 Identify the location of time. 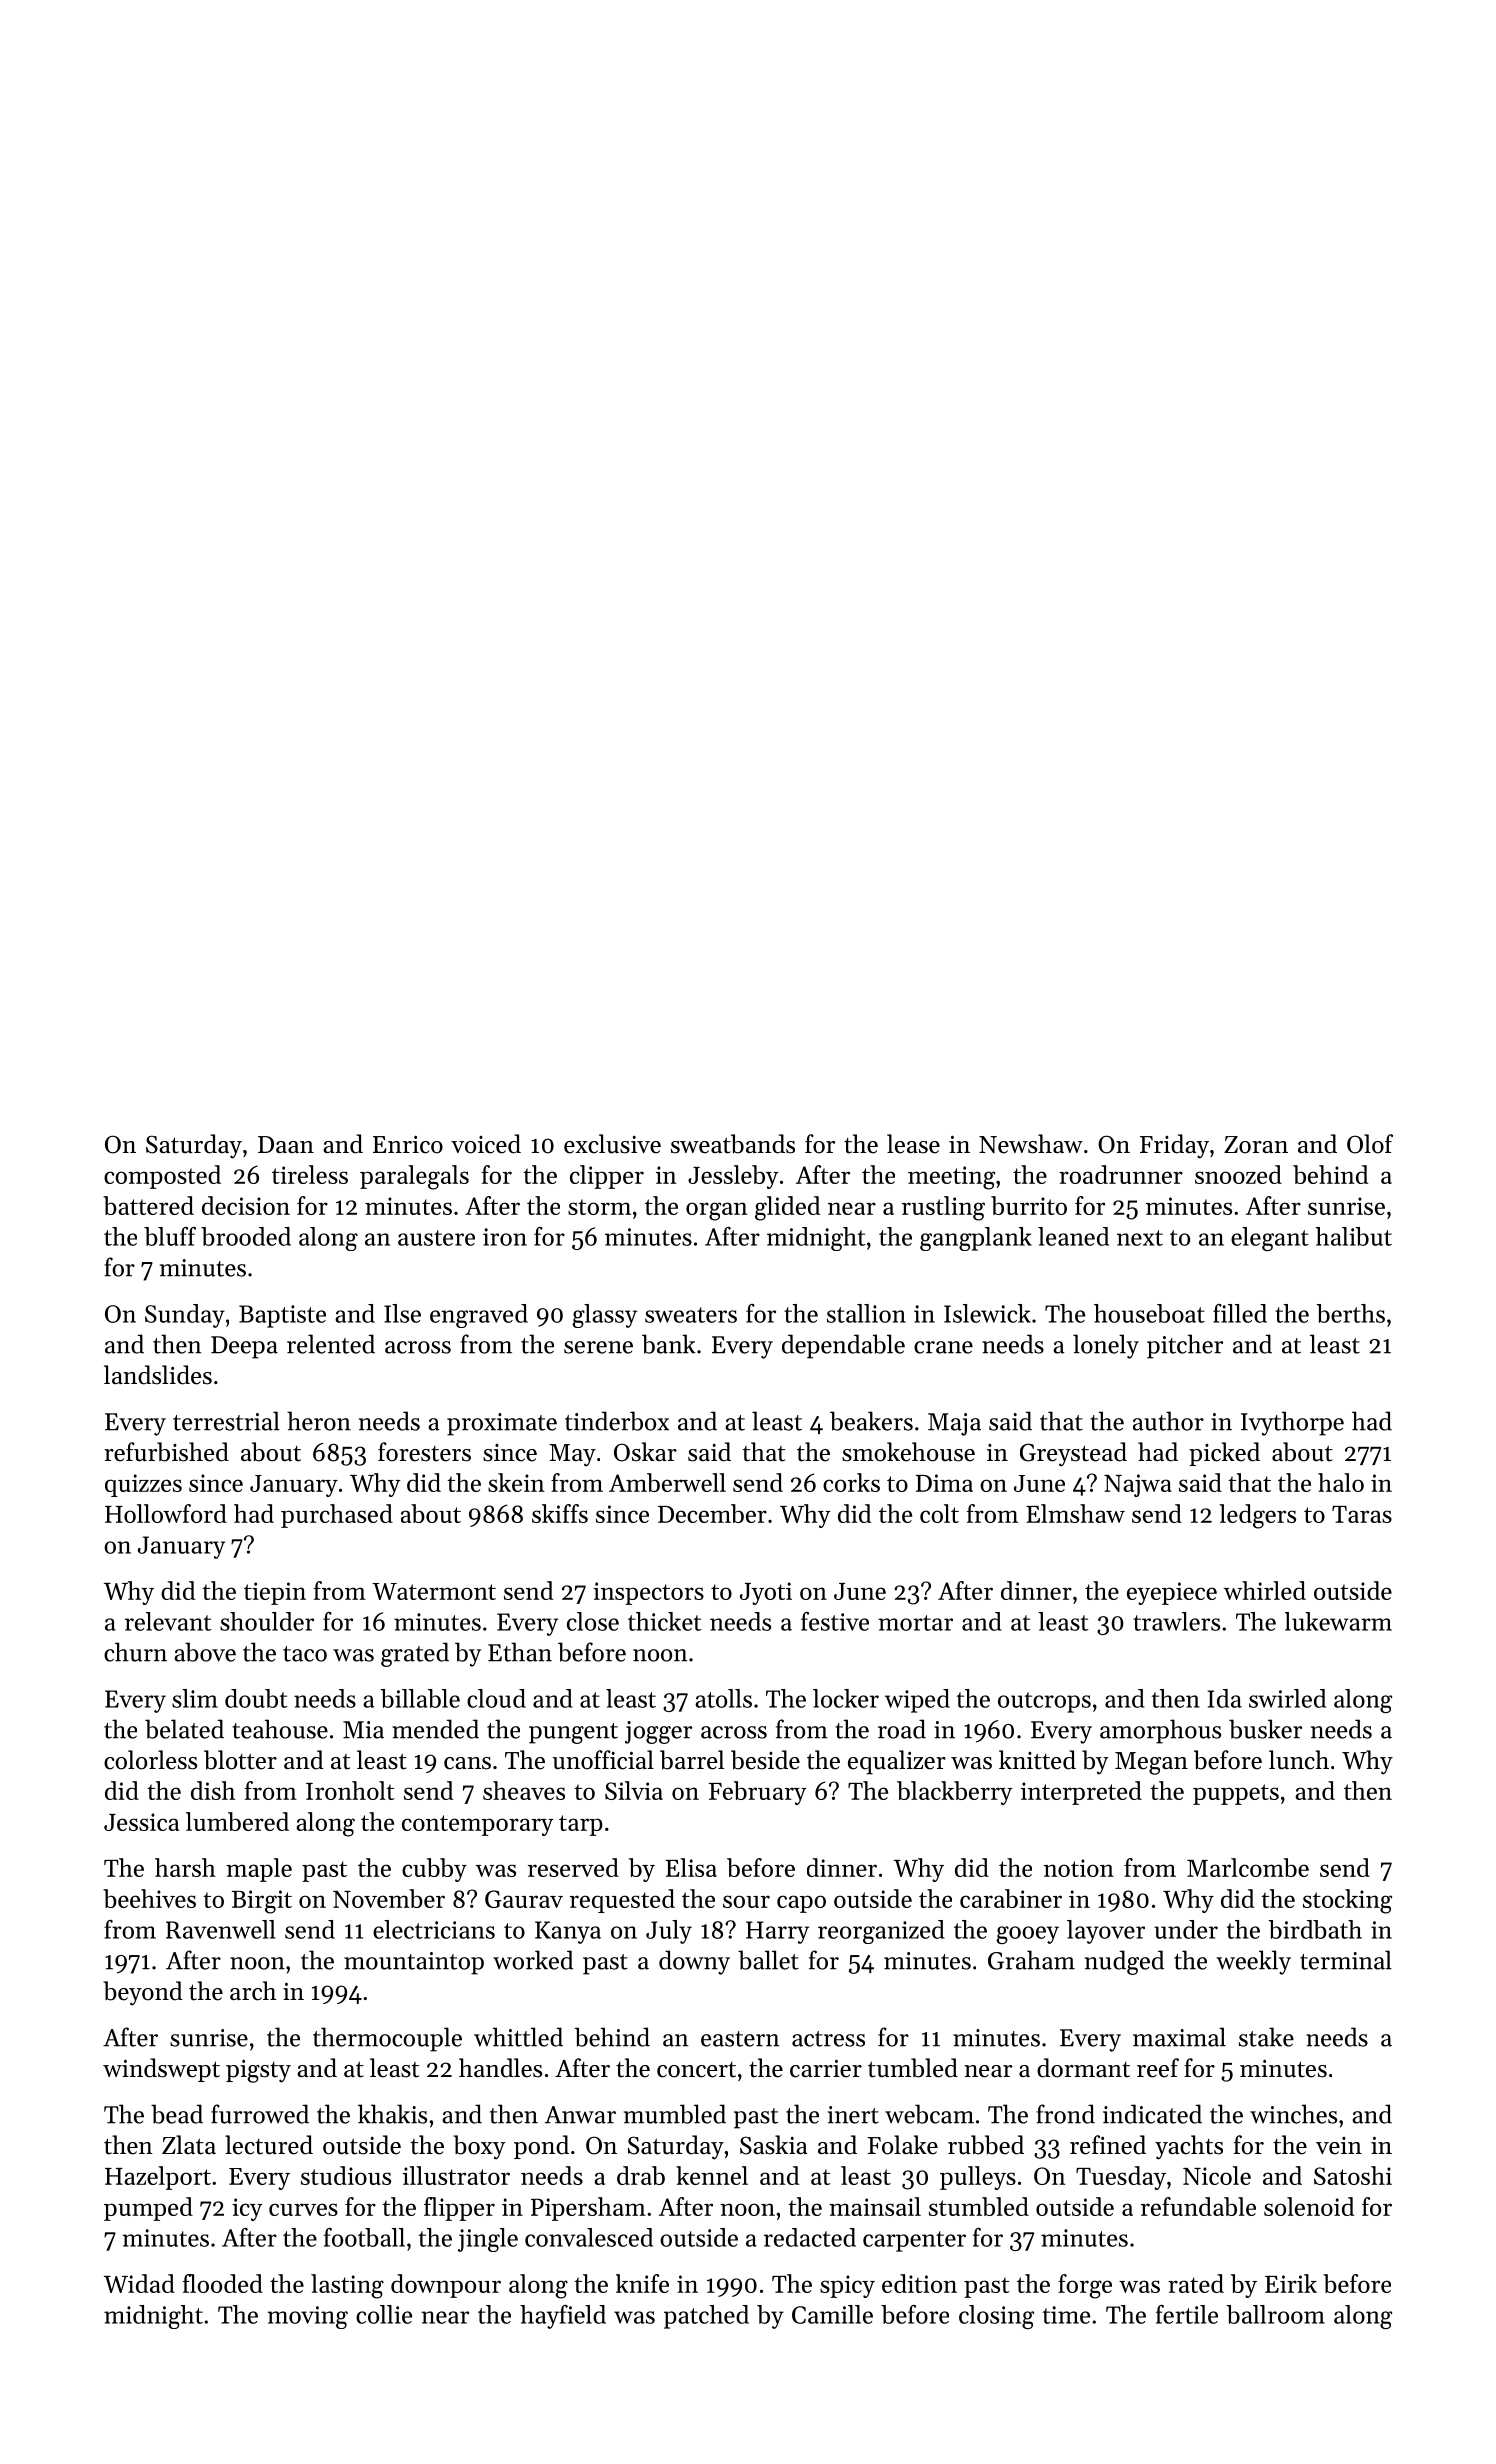
(1066, 2315).
